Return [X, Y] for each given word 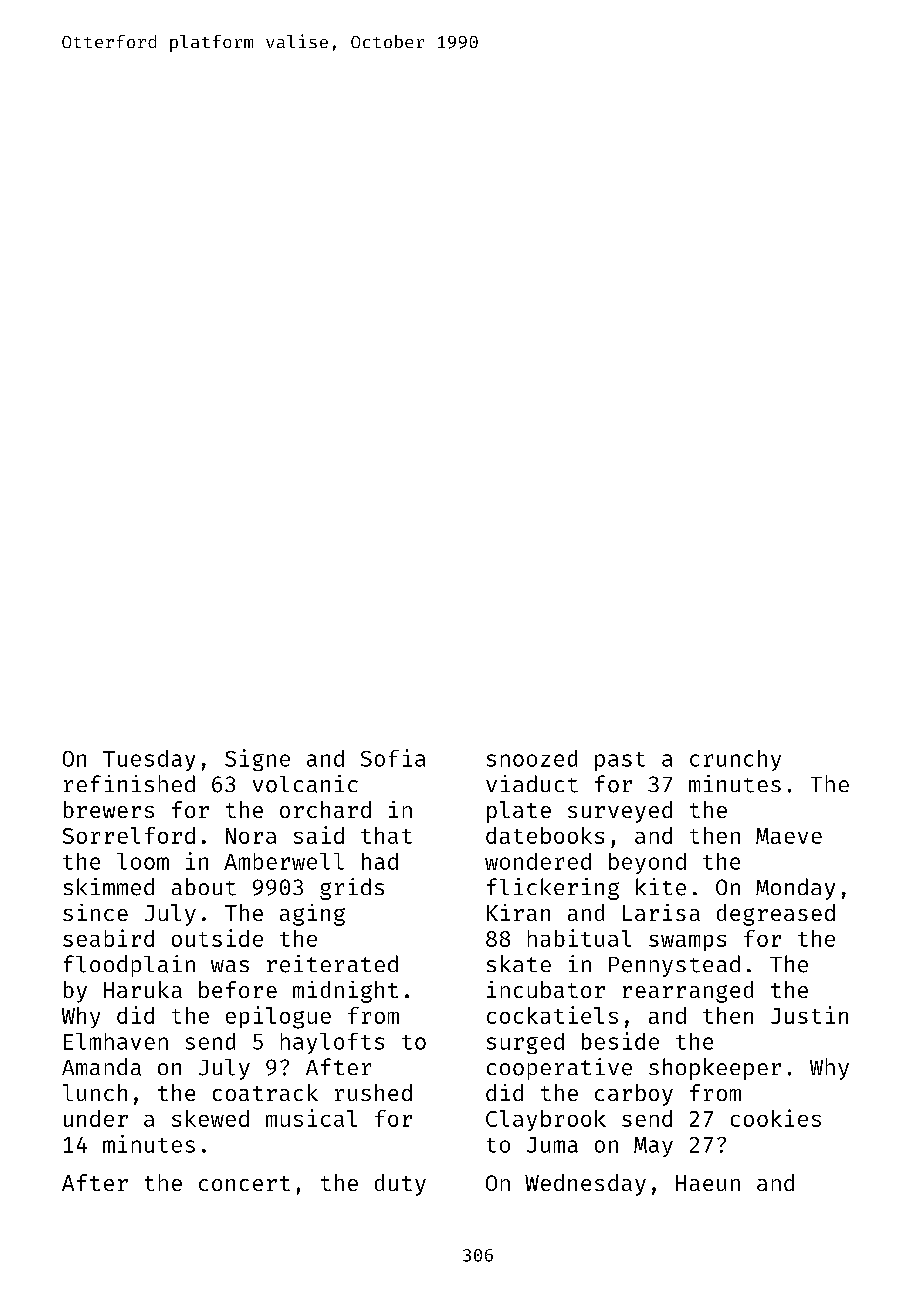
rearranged [688, 992]
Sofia [393, 758]
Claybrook [546, 1120]
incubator [546, 989]
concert [244, 1183]
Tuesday [149, 760]
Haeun [708, 1183]
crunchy [735, 760]
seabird [108, 938]
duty [400, 1185]
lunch [95, 1092]
